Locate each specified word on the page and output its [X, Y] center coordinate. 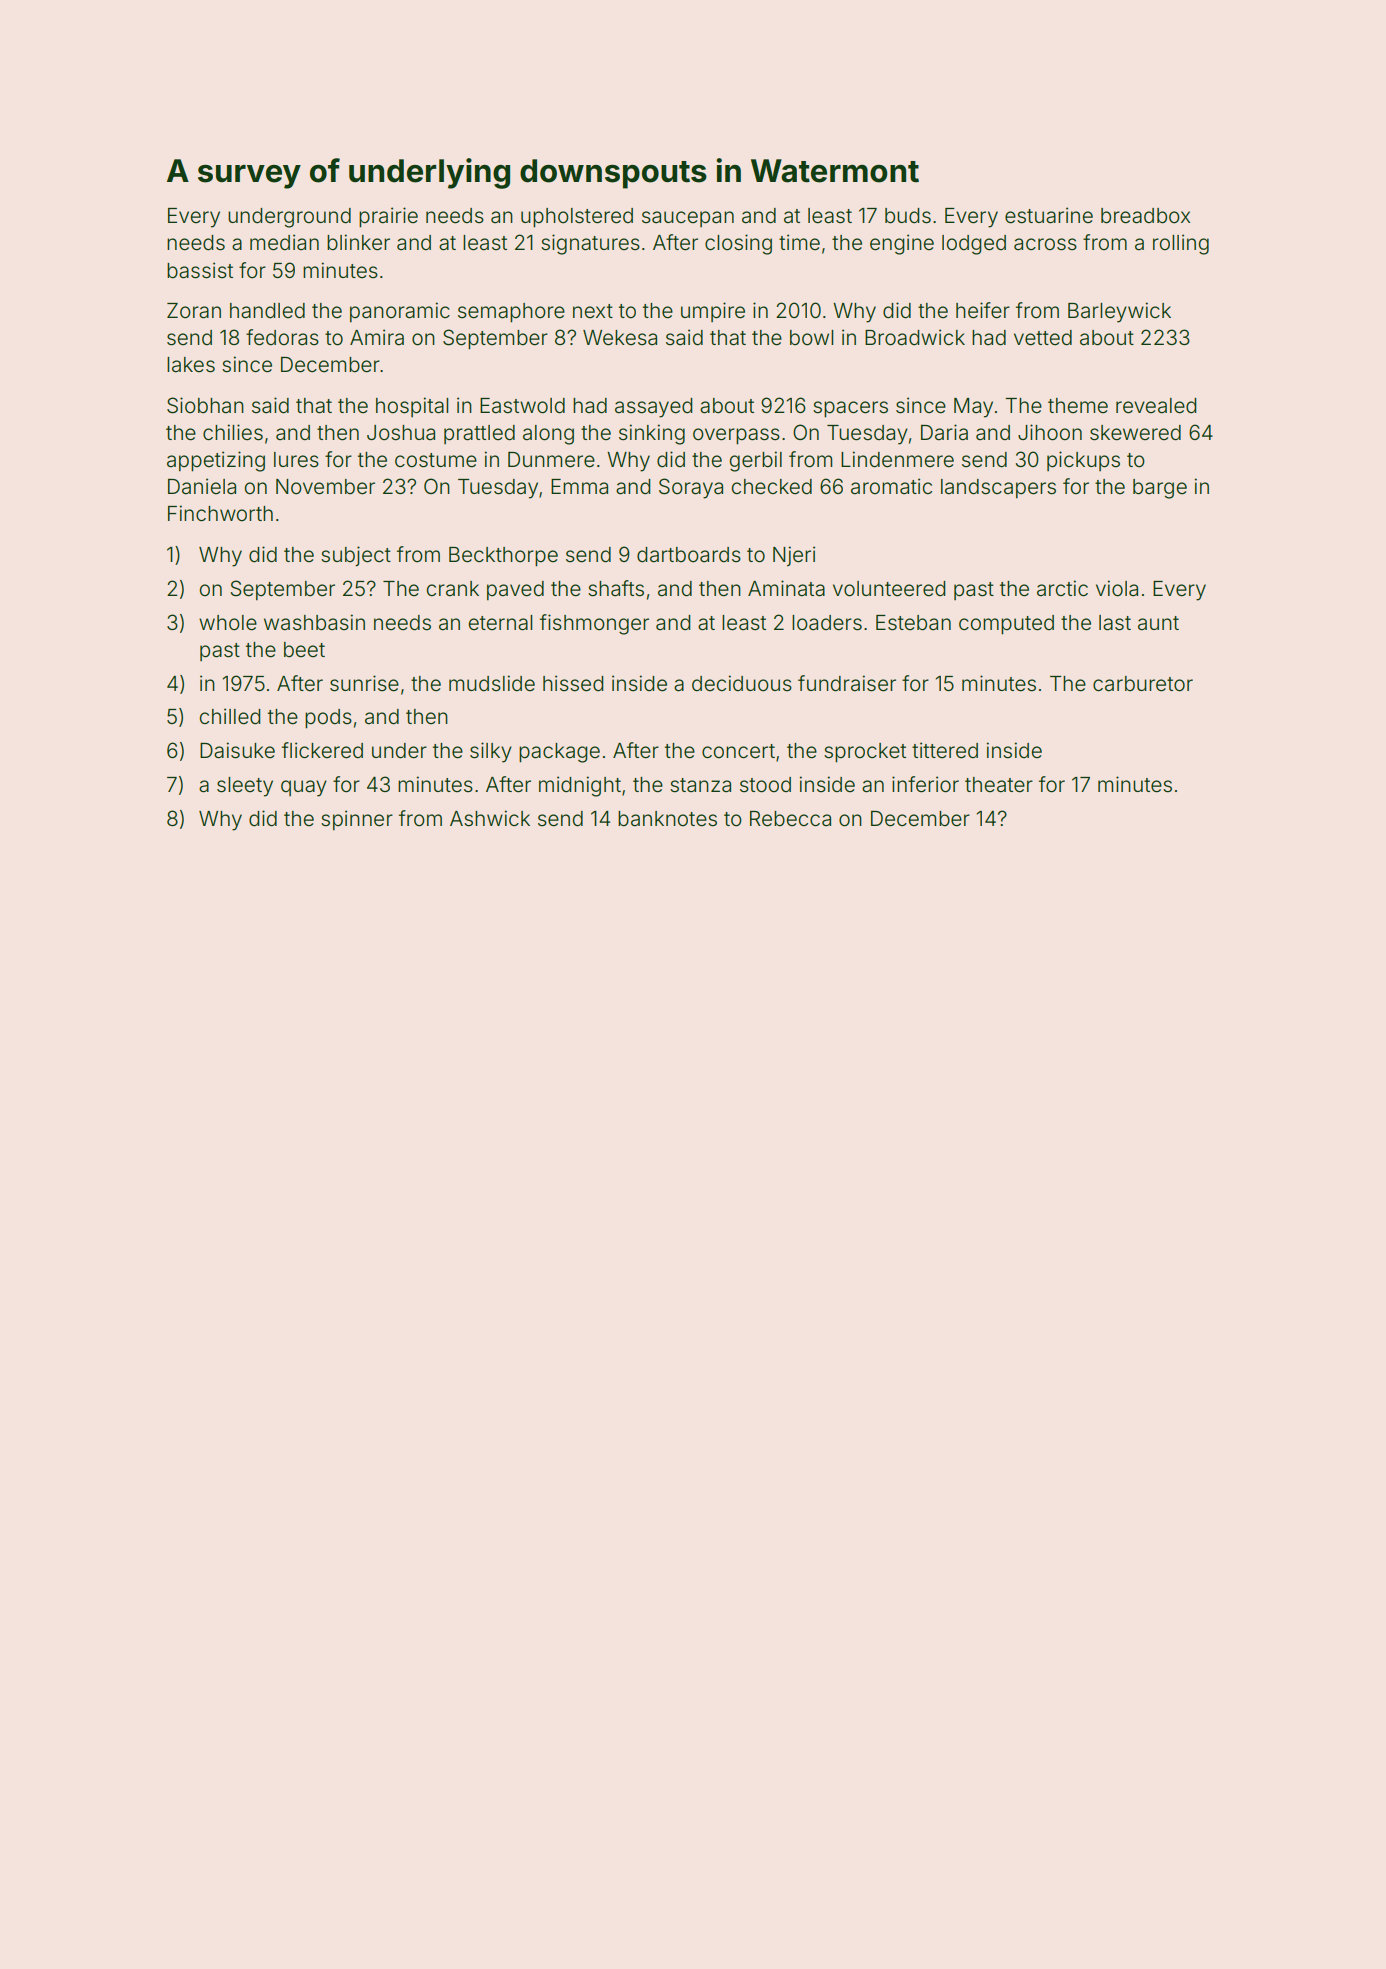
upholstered [577, 218]
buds [908, 216]
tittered [945, 750]
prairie [388, 217]
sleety [245, 787]
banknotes [667, 819]
